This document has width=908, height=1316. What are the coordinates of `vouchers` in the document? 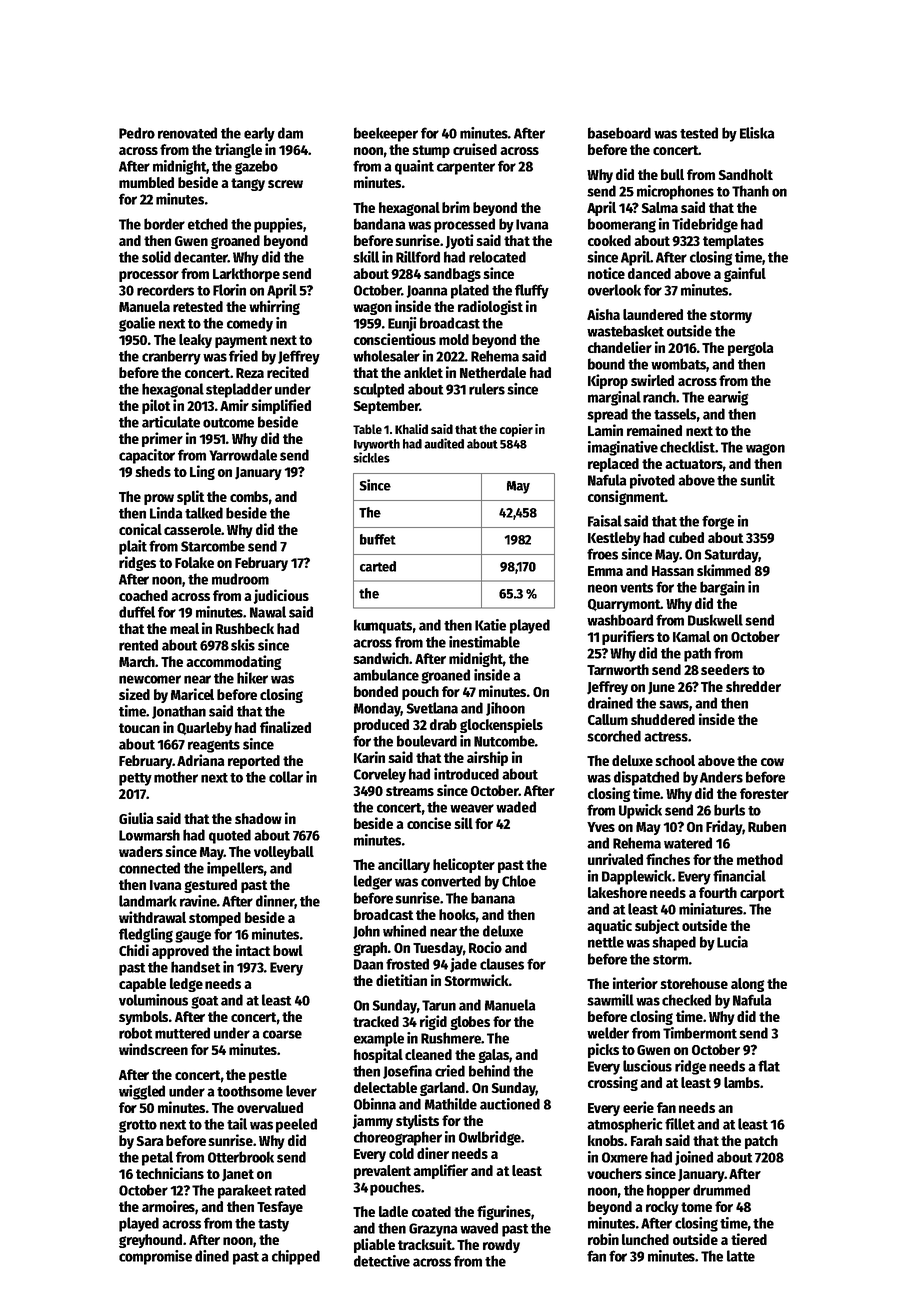 It's located at (614, 1173).
